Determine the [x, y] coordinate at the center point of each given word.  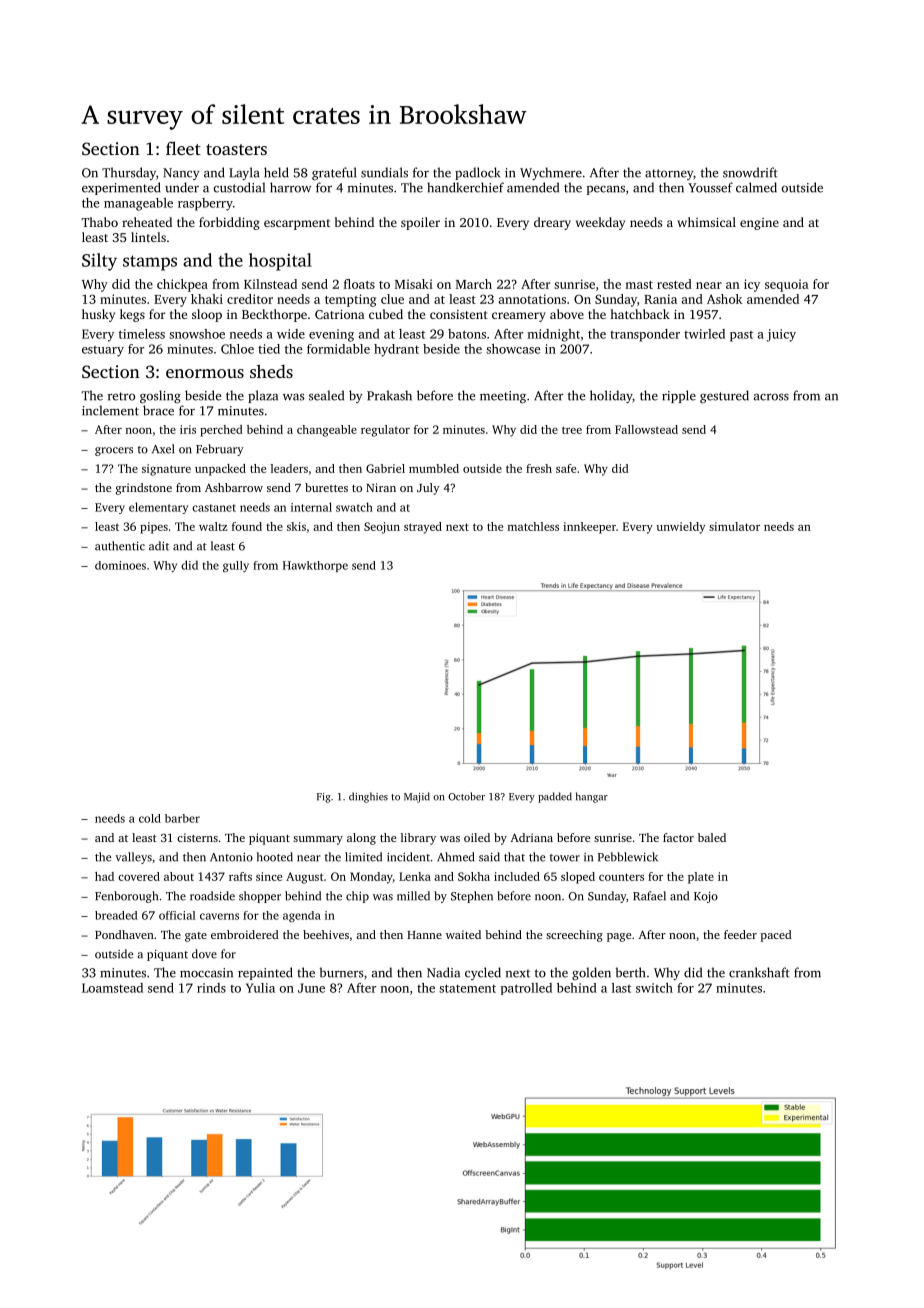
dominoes [120, 565]
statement [467, 988]
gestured [724, 396]
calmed [756, 187]
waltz [213, 526]
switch [654, 988]
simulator [734, 526]
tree [572, 430]
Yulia [260, 988]
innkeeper [589, 528]
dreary [552, 223]
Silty [99, 262]
